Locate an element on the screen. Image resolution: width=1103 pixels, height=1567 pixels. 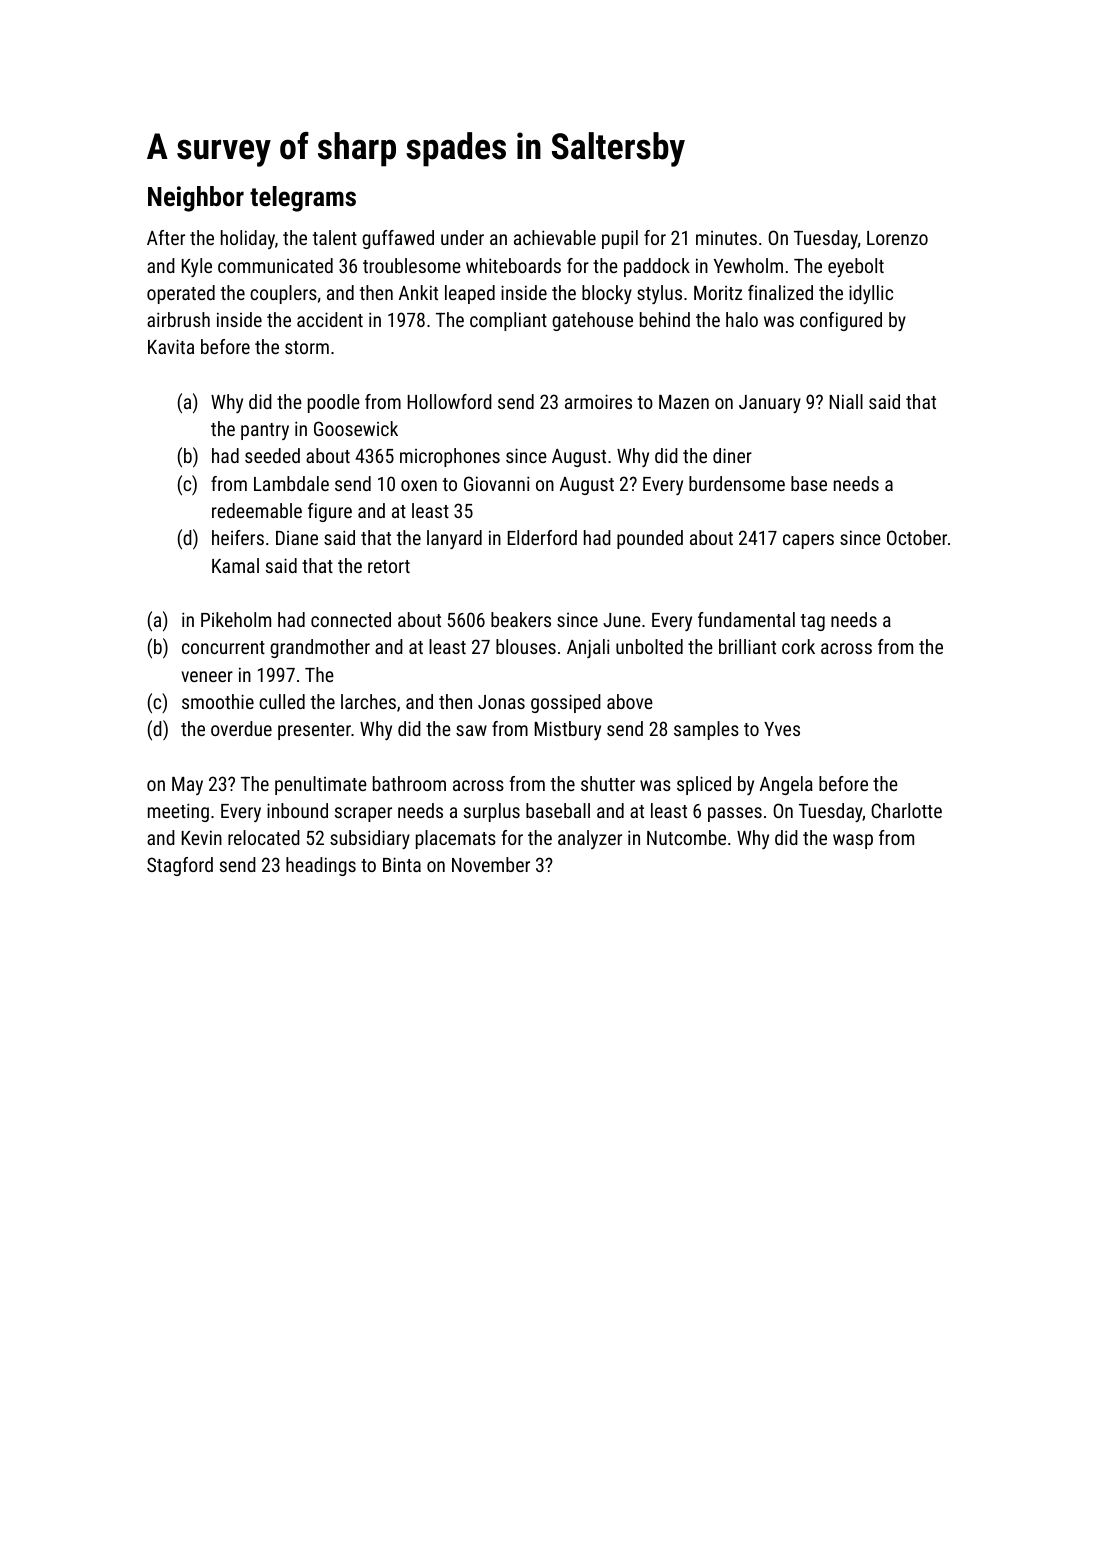
lanyard is located at coordinates (454, 539).
